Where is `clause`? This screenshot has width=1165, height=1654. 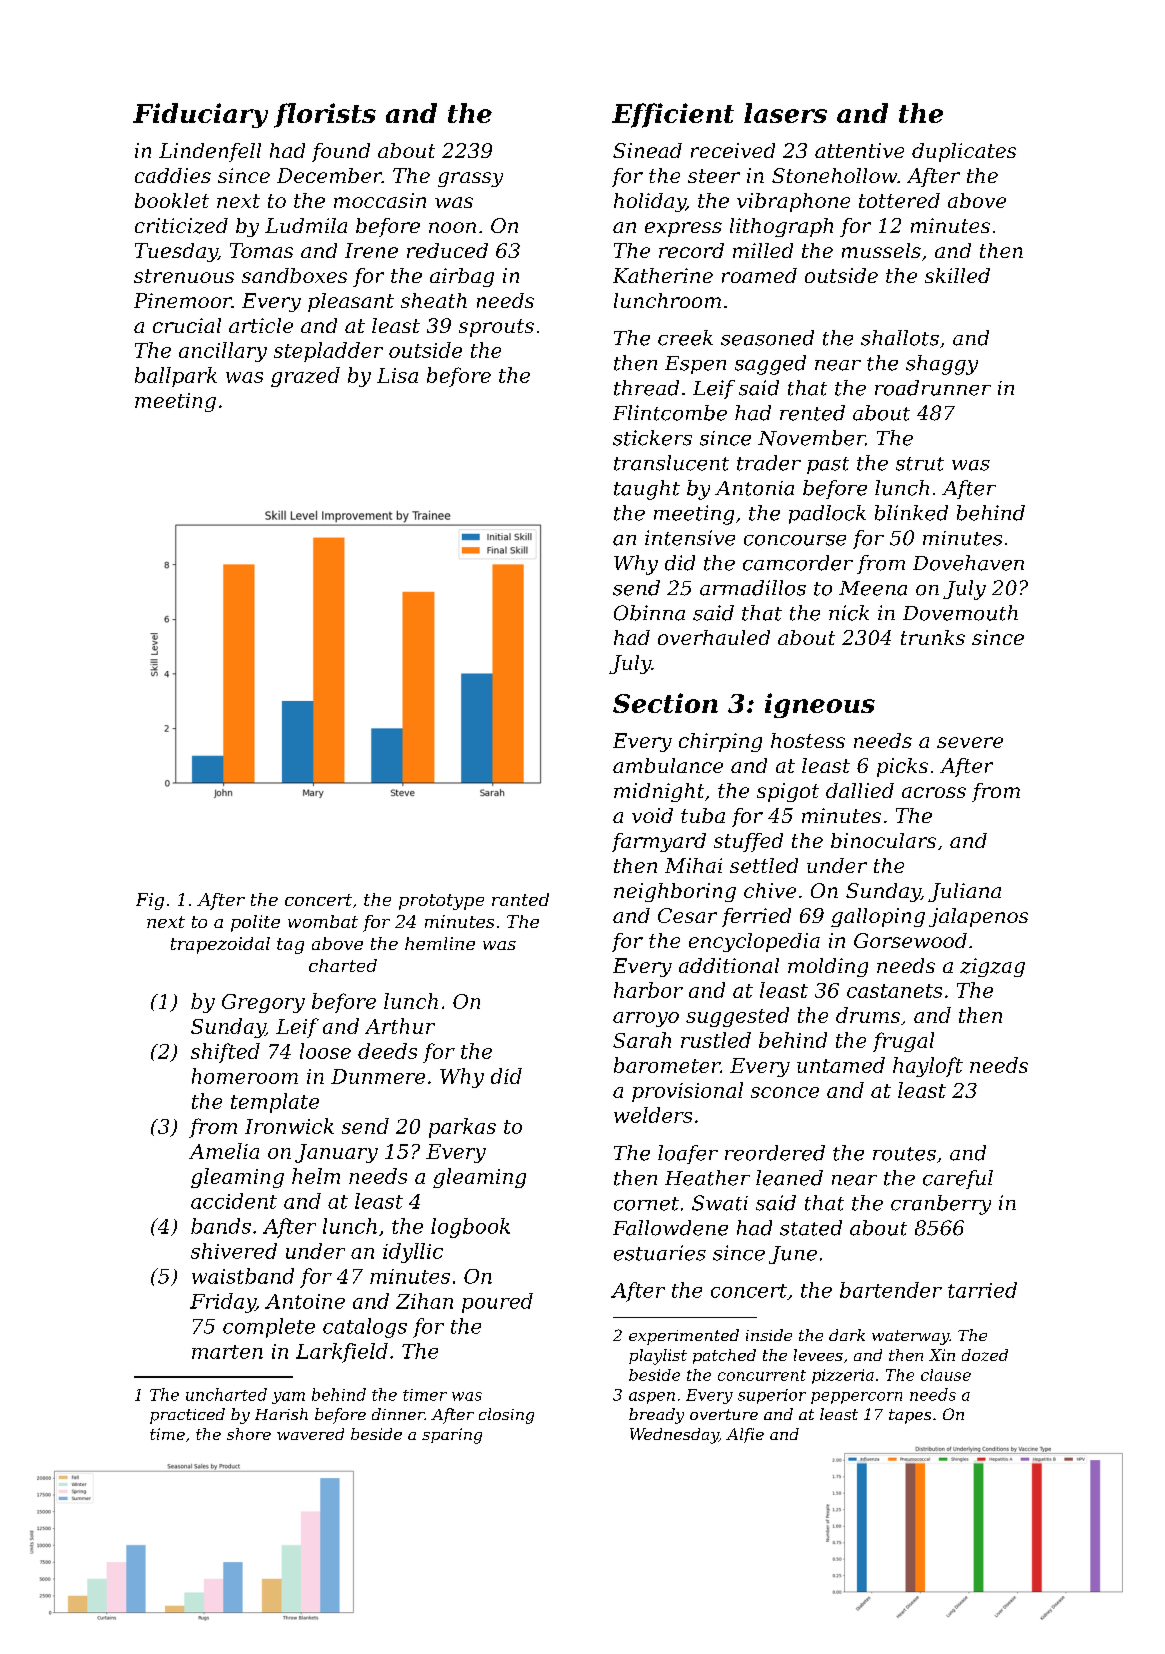
clause is located at coordinates (946, 1375).
